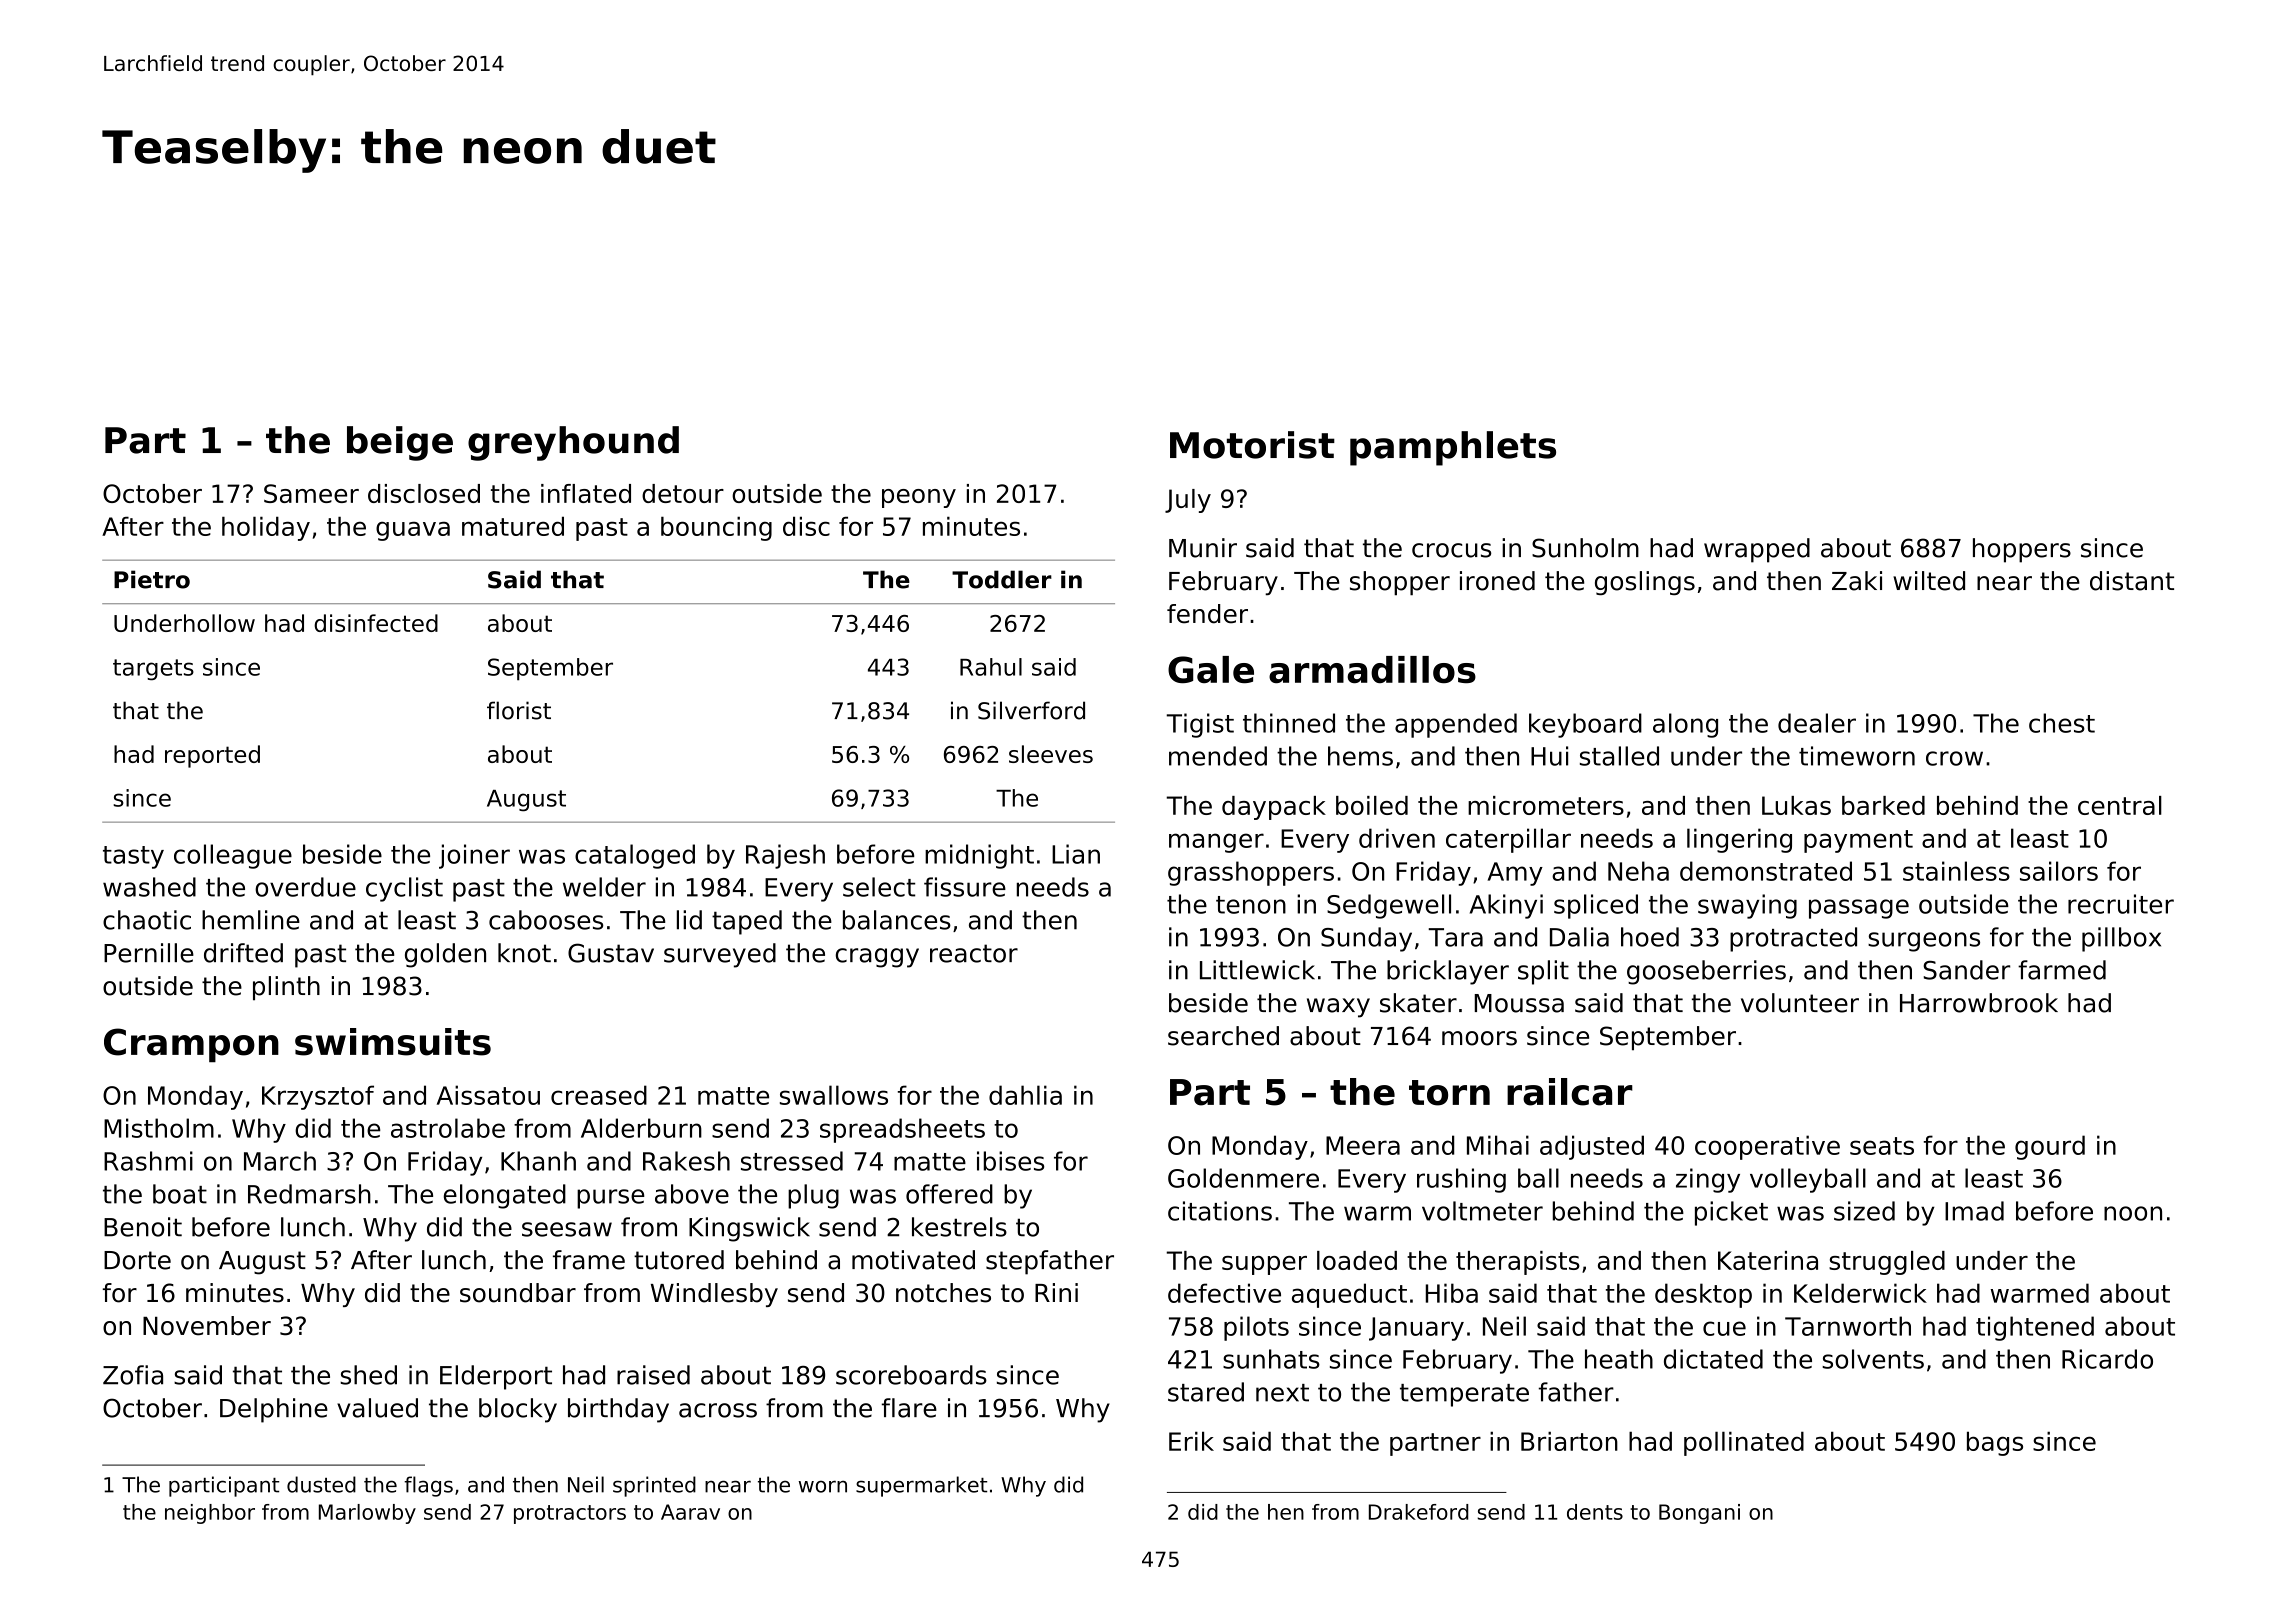  Describe the element at coordinates (1252, 445) in the screenshot. I see `Motorist` at that location.
